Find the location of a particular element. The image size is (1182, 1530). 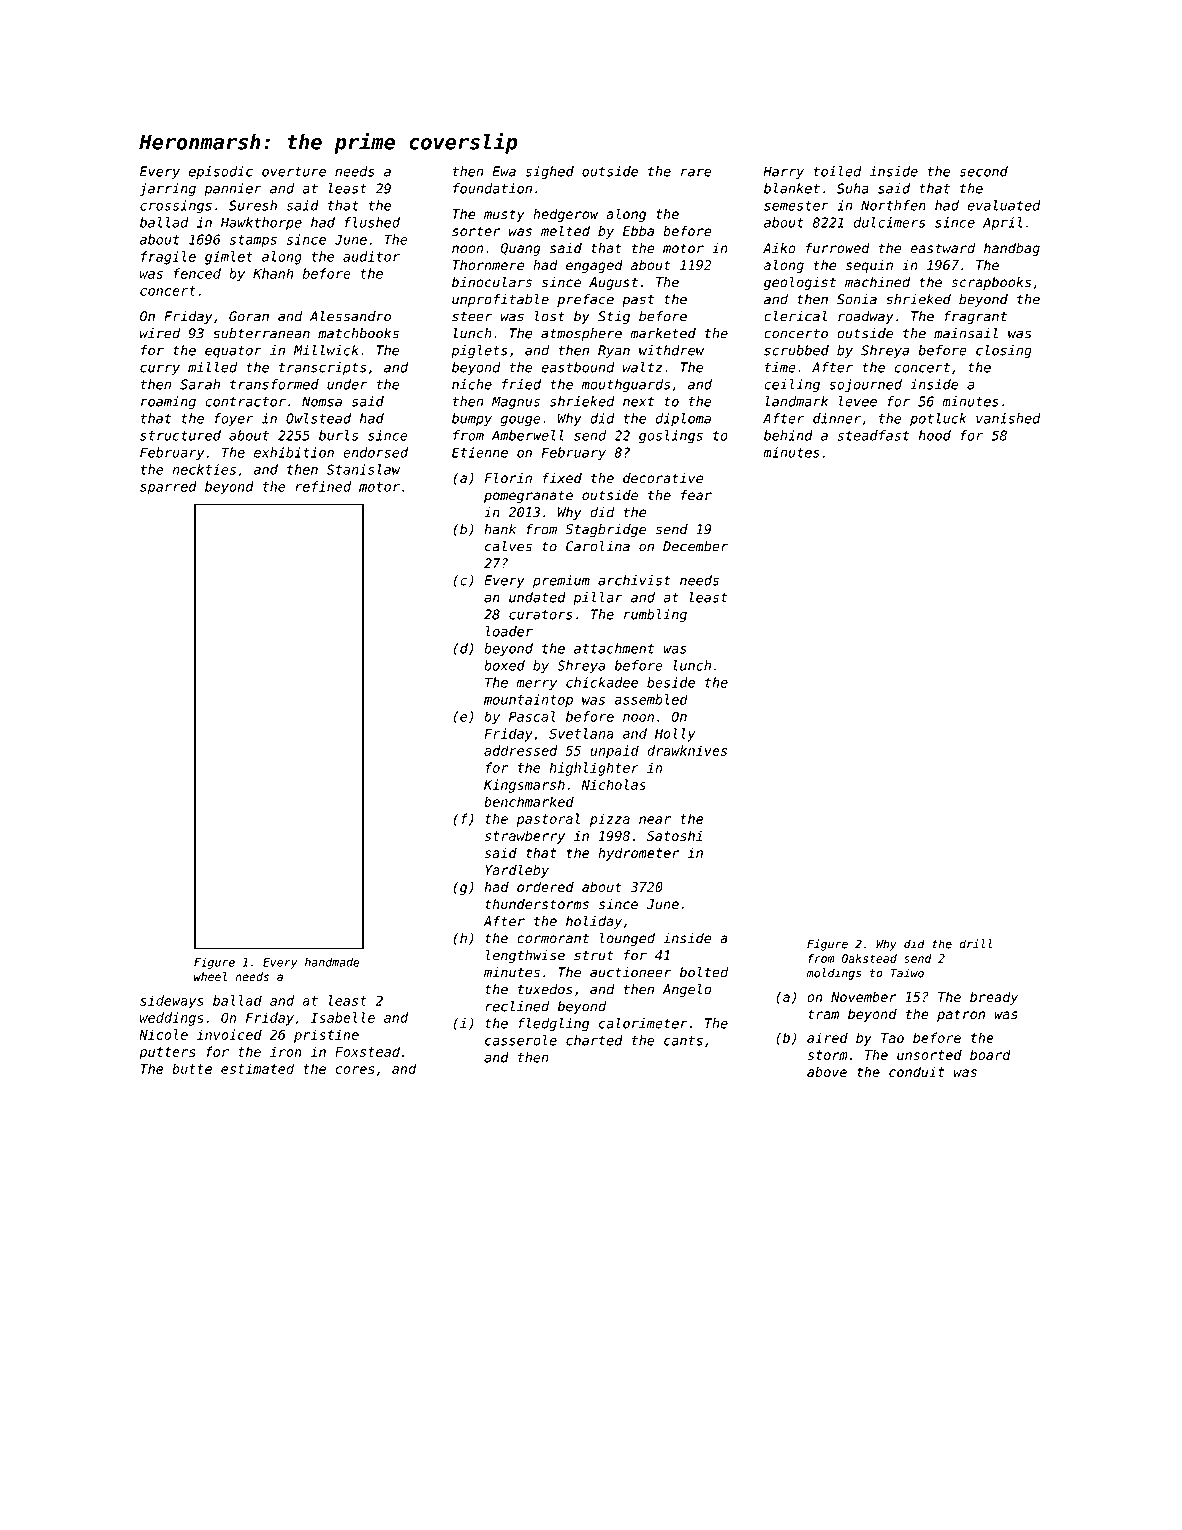

estimated is located at coordinates (257, 1068).
